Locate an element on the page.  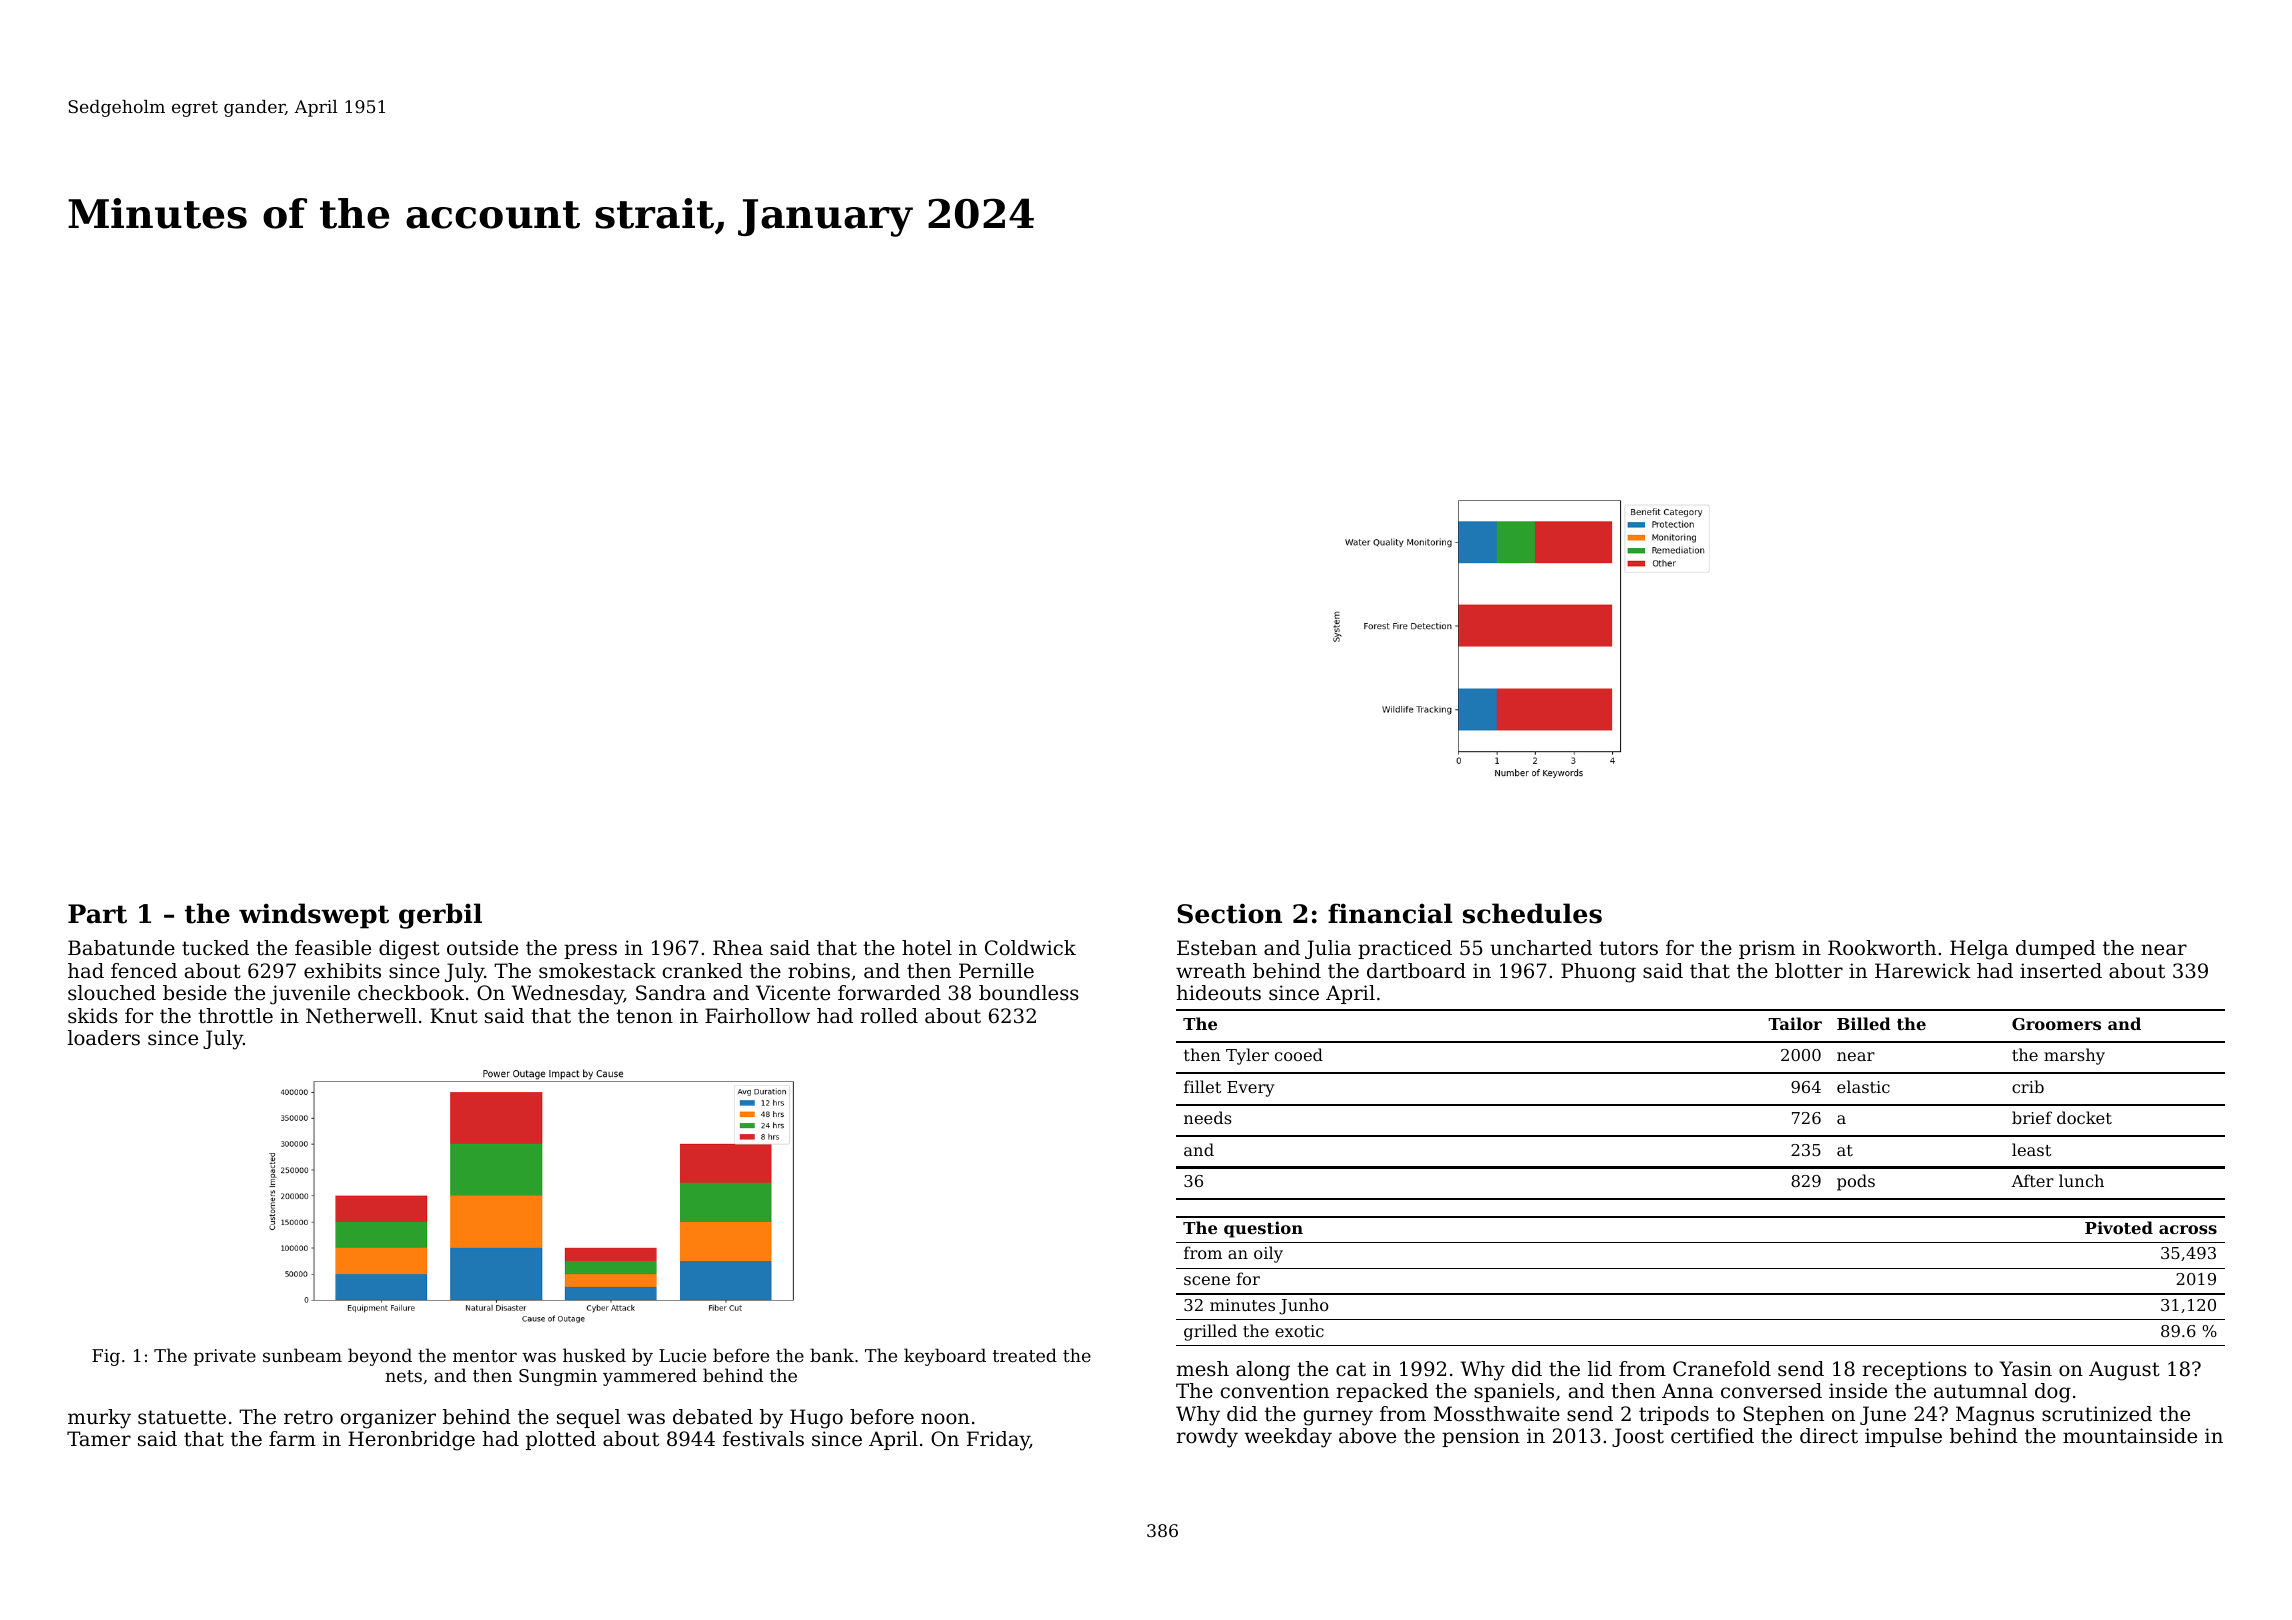
brief is located at coordinates (2032, 1117).
